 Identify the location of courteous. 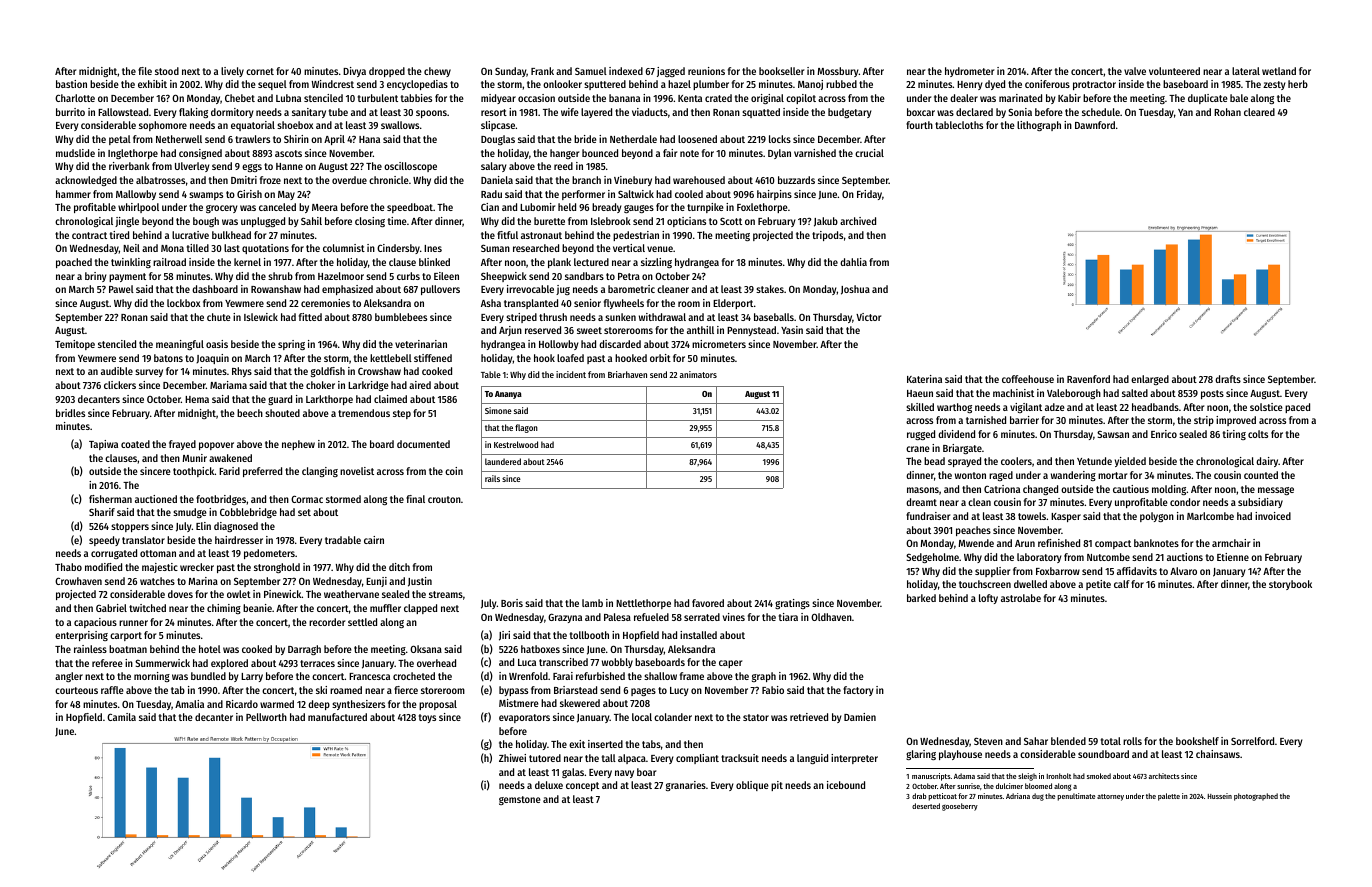
(76, 690).
